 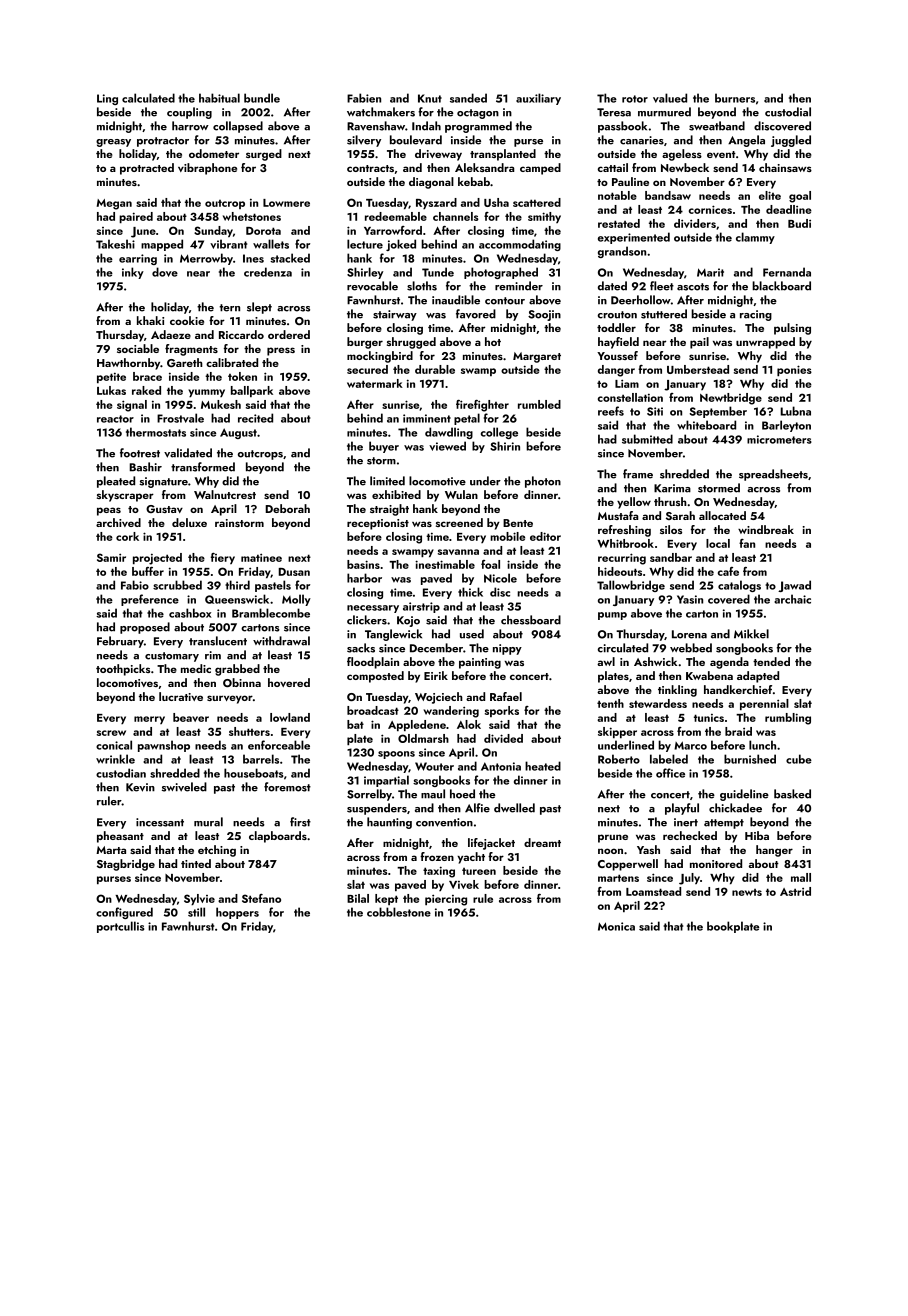 I want to click on first, so click(x=300, y=822).
